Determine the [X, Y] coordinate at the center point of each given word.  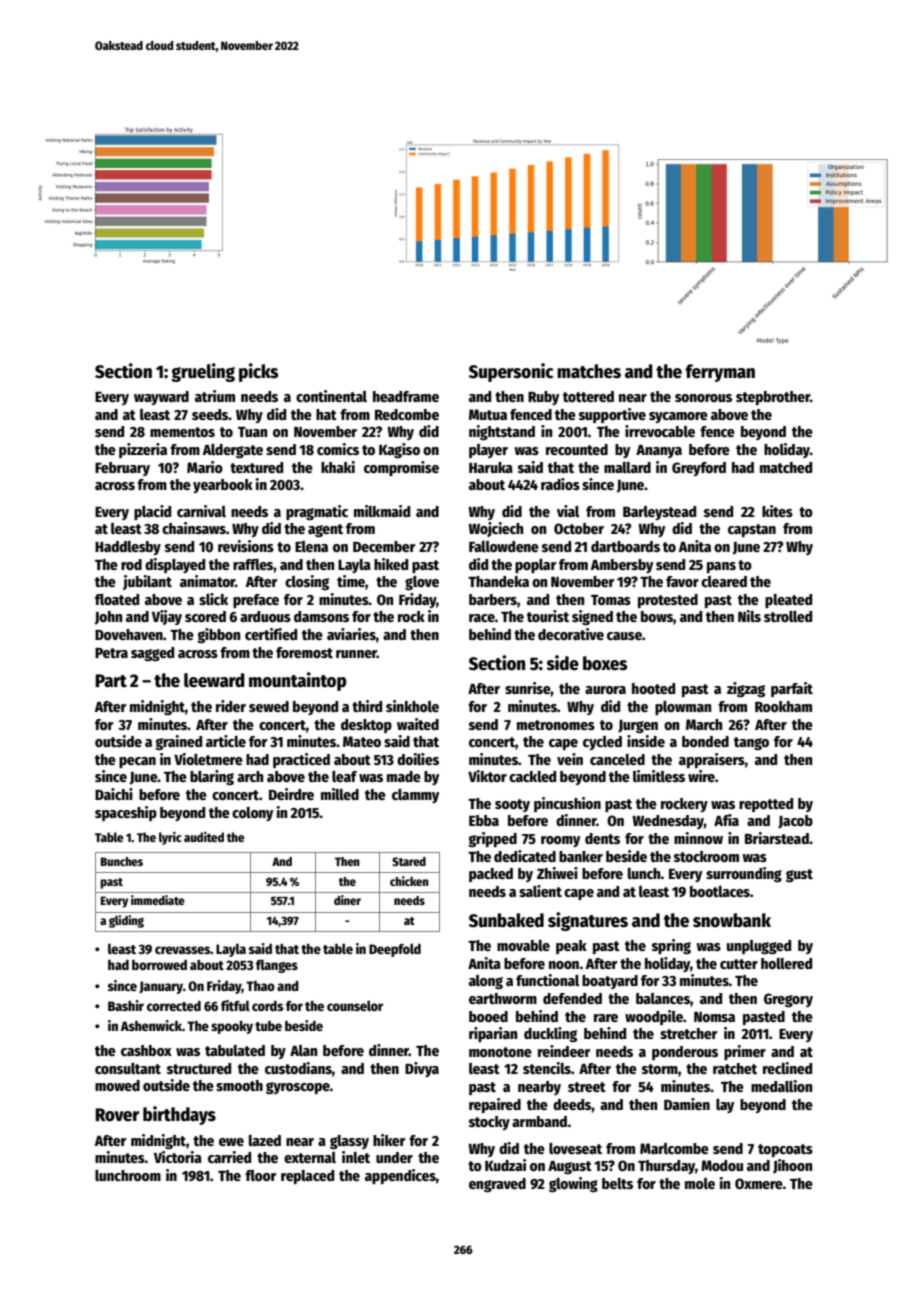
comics [338, 449]
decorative [571, 634]
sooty [512, 805]
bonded [705, 741]
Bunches [122, 861]
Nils [749, 616]
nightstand [502, 433]
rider [231, 706]
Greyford [699, 469]
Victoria [178, 1157]
